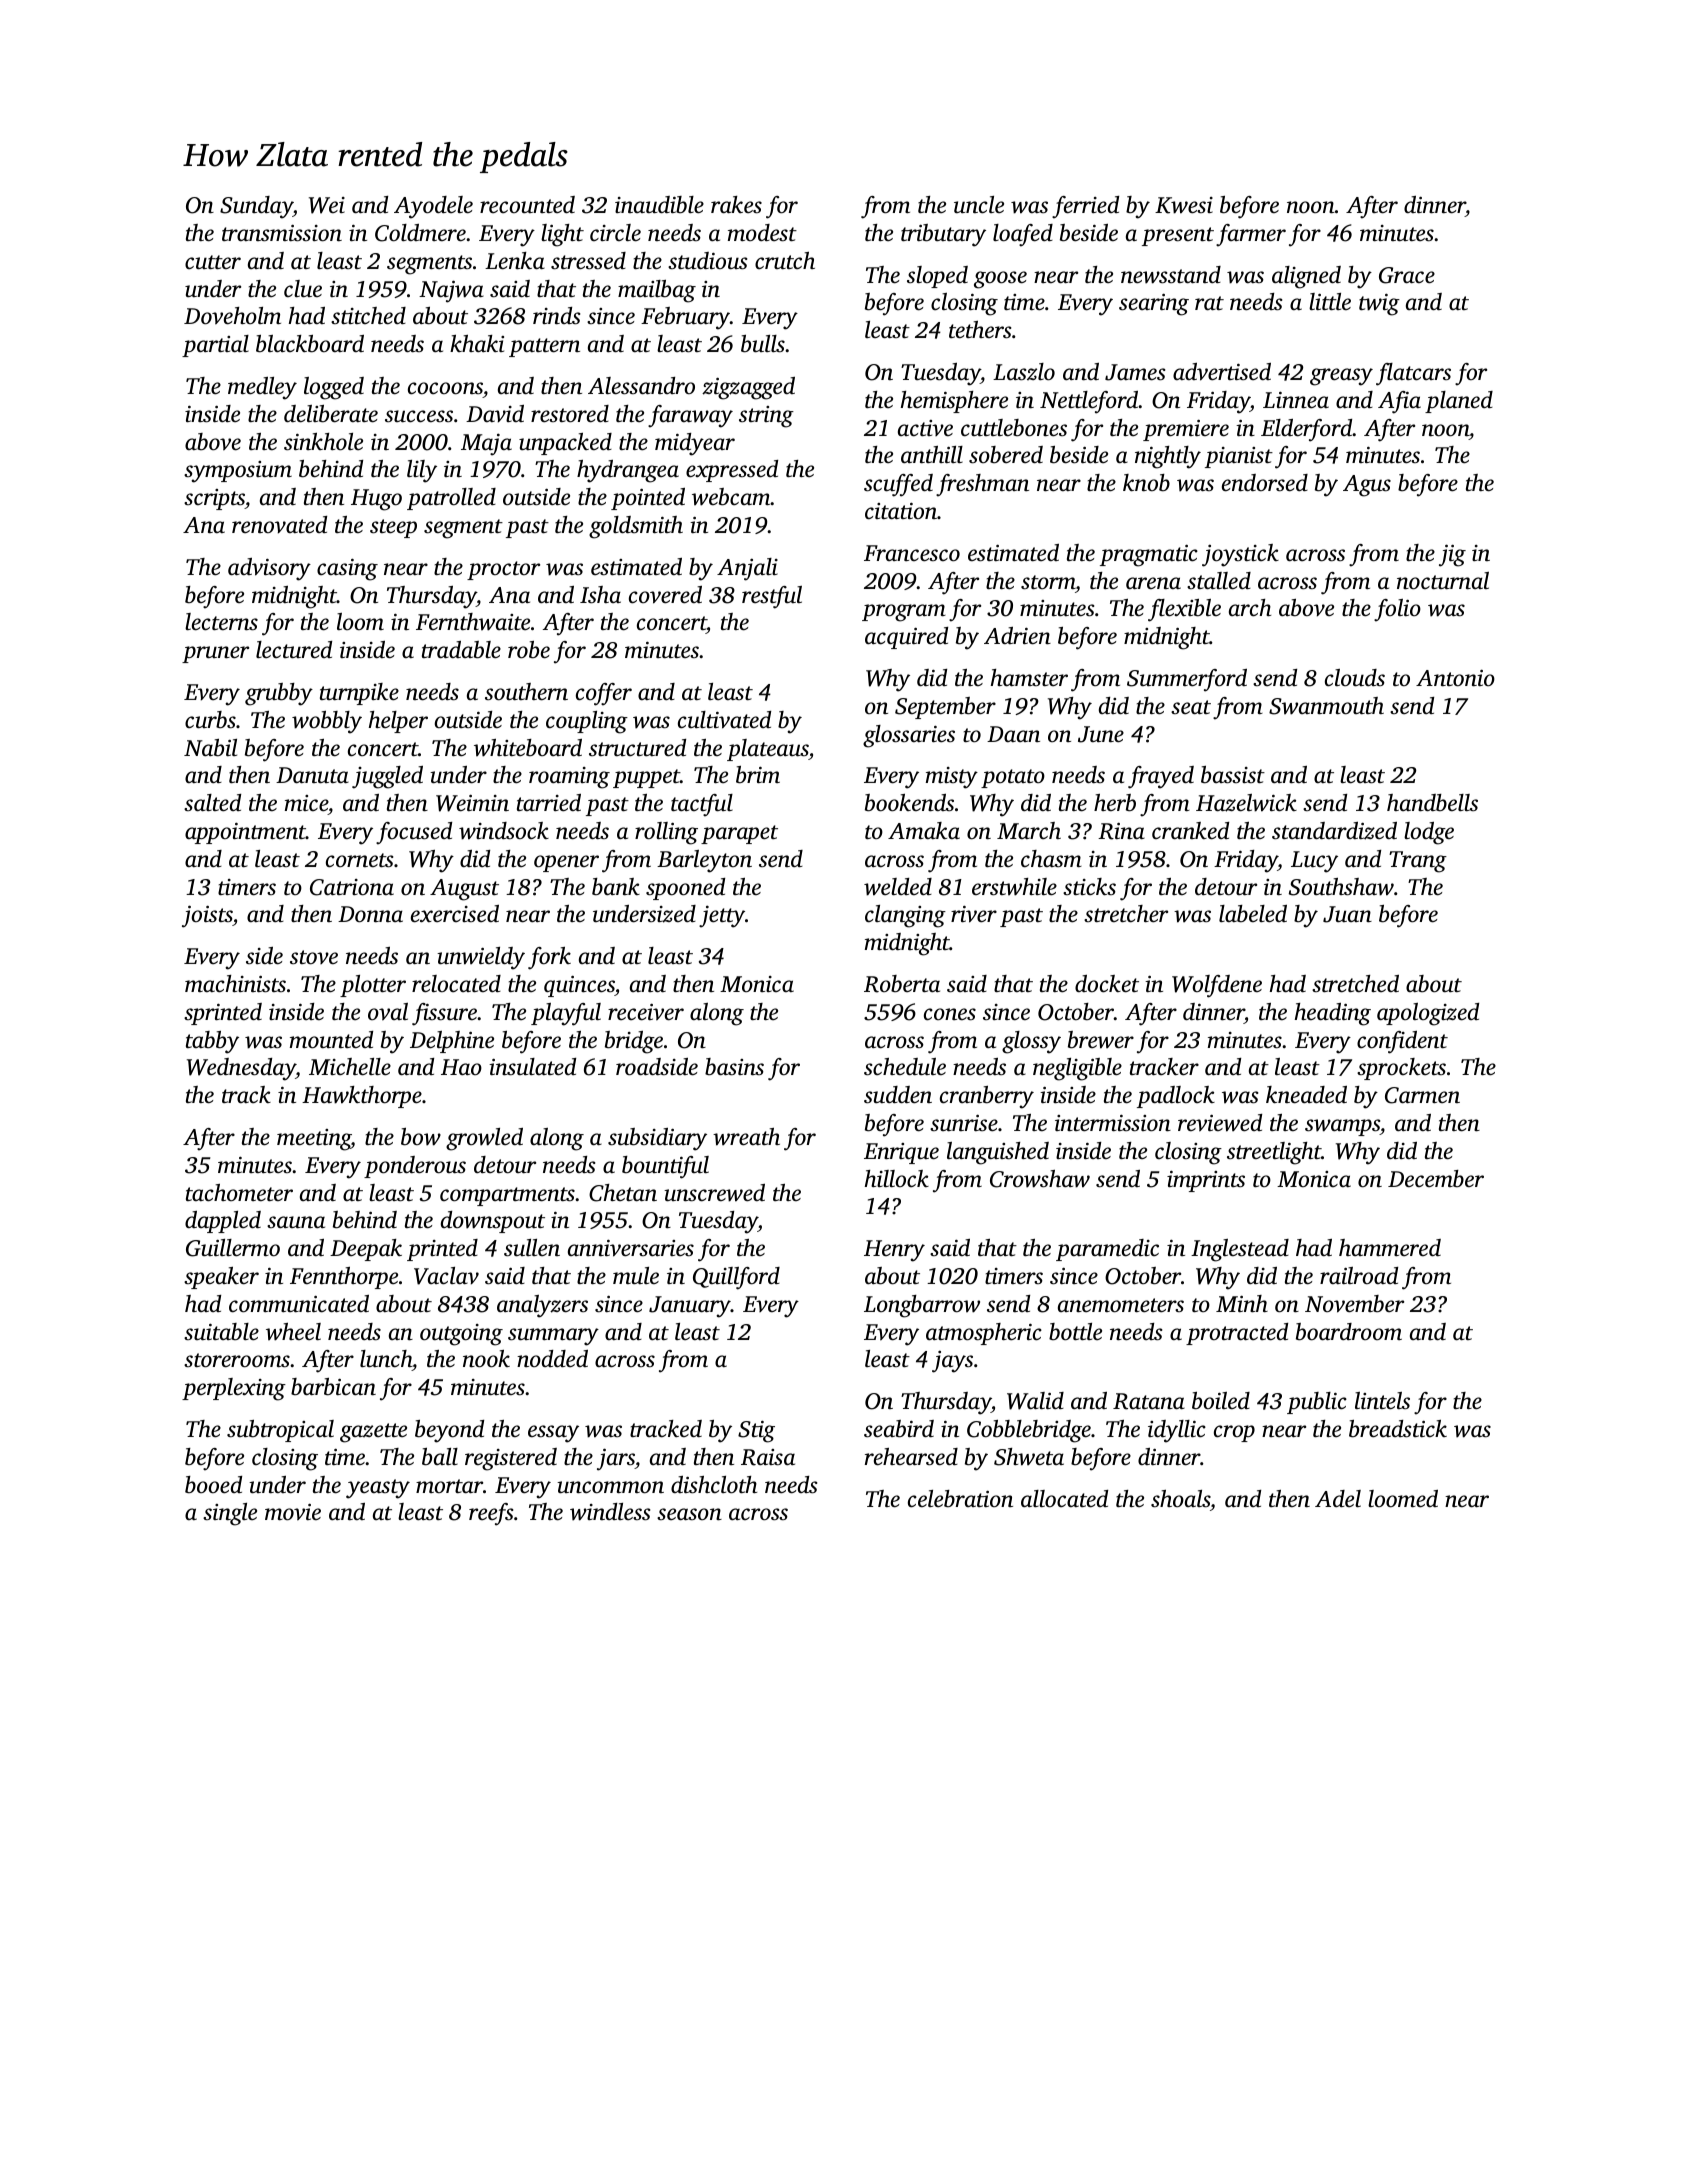 The image size is (1683, 2178). Describe the element at coordinates (960, 1499) in the image. I see `celebration` at that location.
